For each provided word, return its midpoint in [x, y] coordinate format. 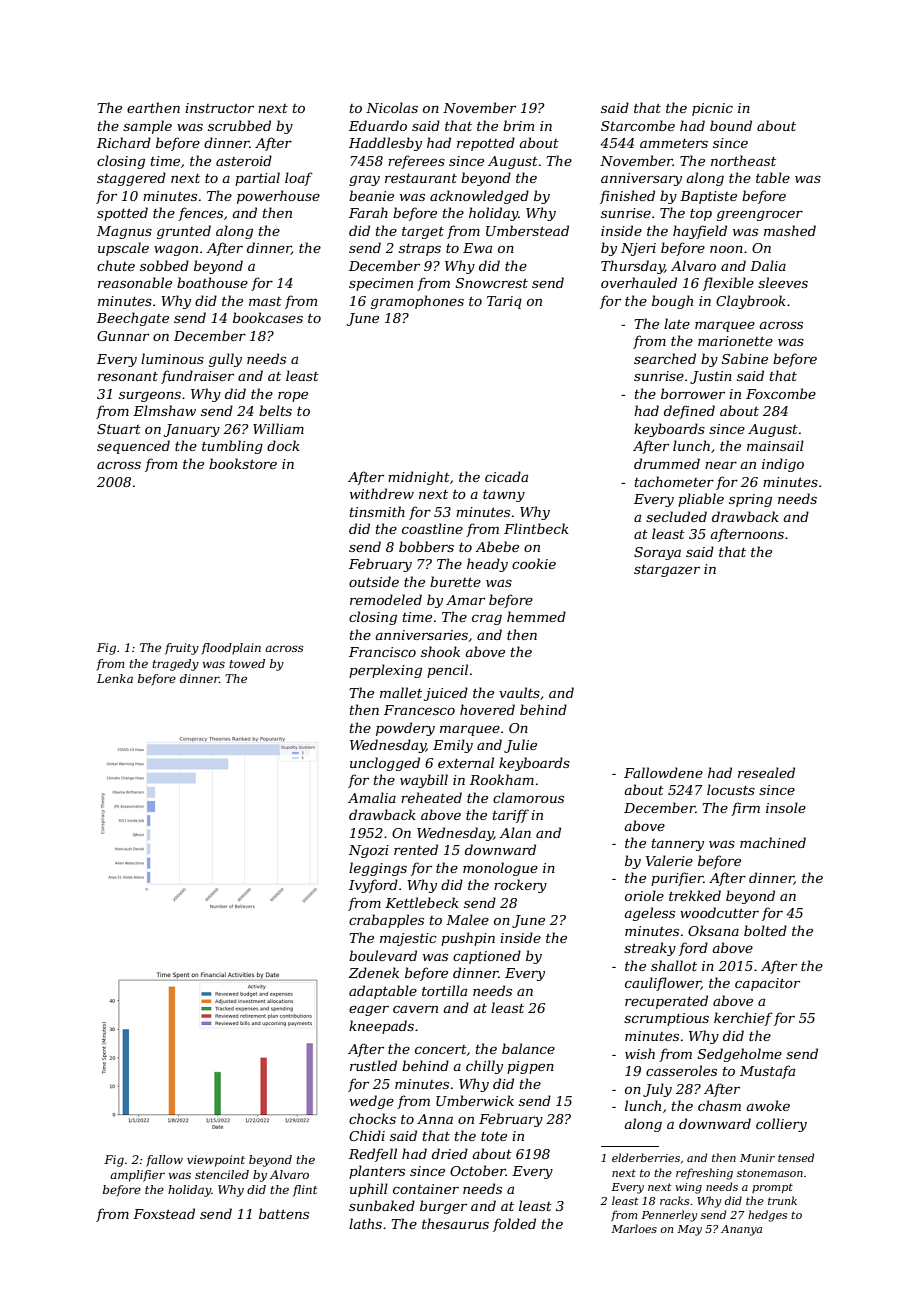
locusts [731, 789]
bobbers [426, 546]
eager [369, 1010]
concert [441, 1049]
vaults [519, 692]
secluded [676, 516]
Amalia [372, 797]
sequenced [133, 447]
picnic [712, 109]
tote [494, 1136]
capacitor [767, 984]
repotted [486, 144]
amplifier [137, 1176]
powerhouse [278, 197]
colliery [781, 1125]
